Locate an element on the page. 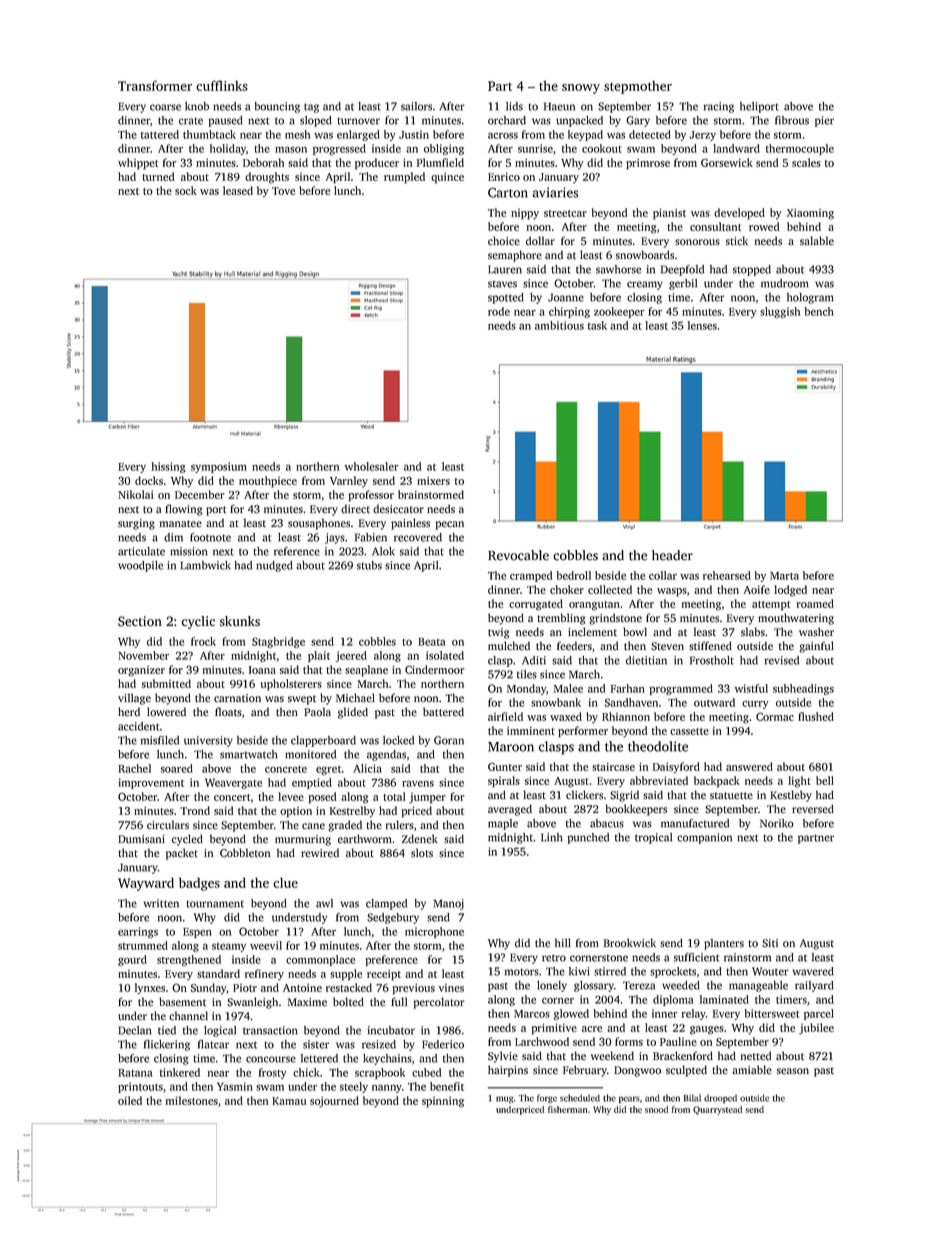 The image size is (952, 1233). jumper is located at coordinates (427, 798).
